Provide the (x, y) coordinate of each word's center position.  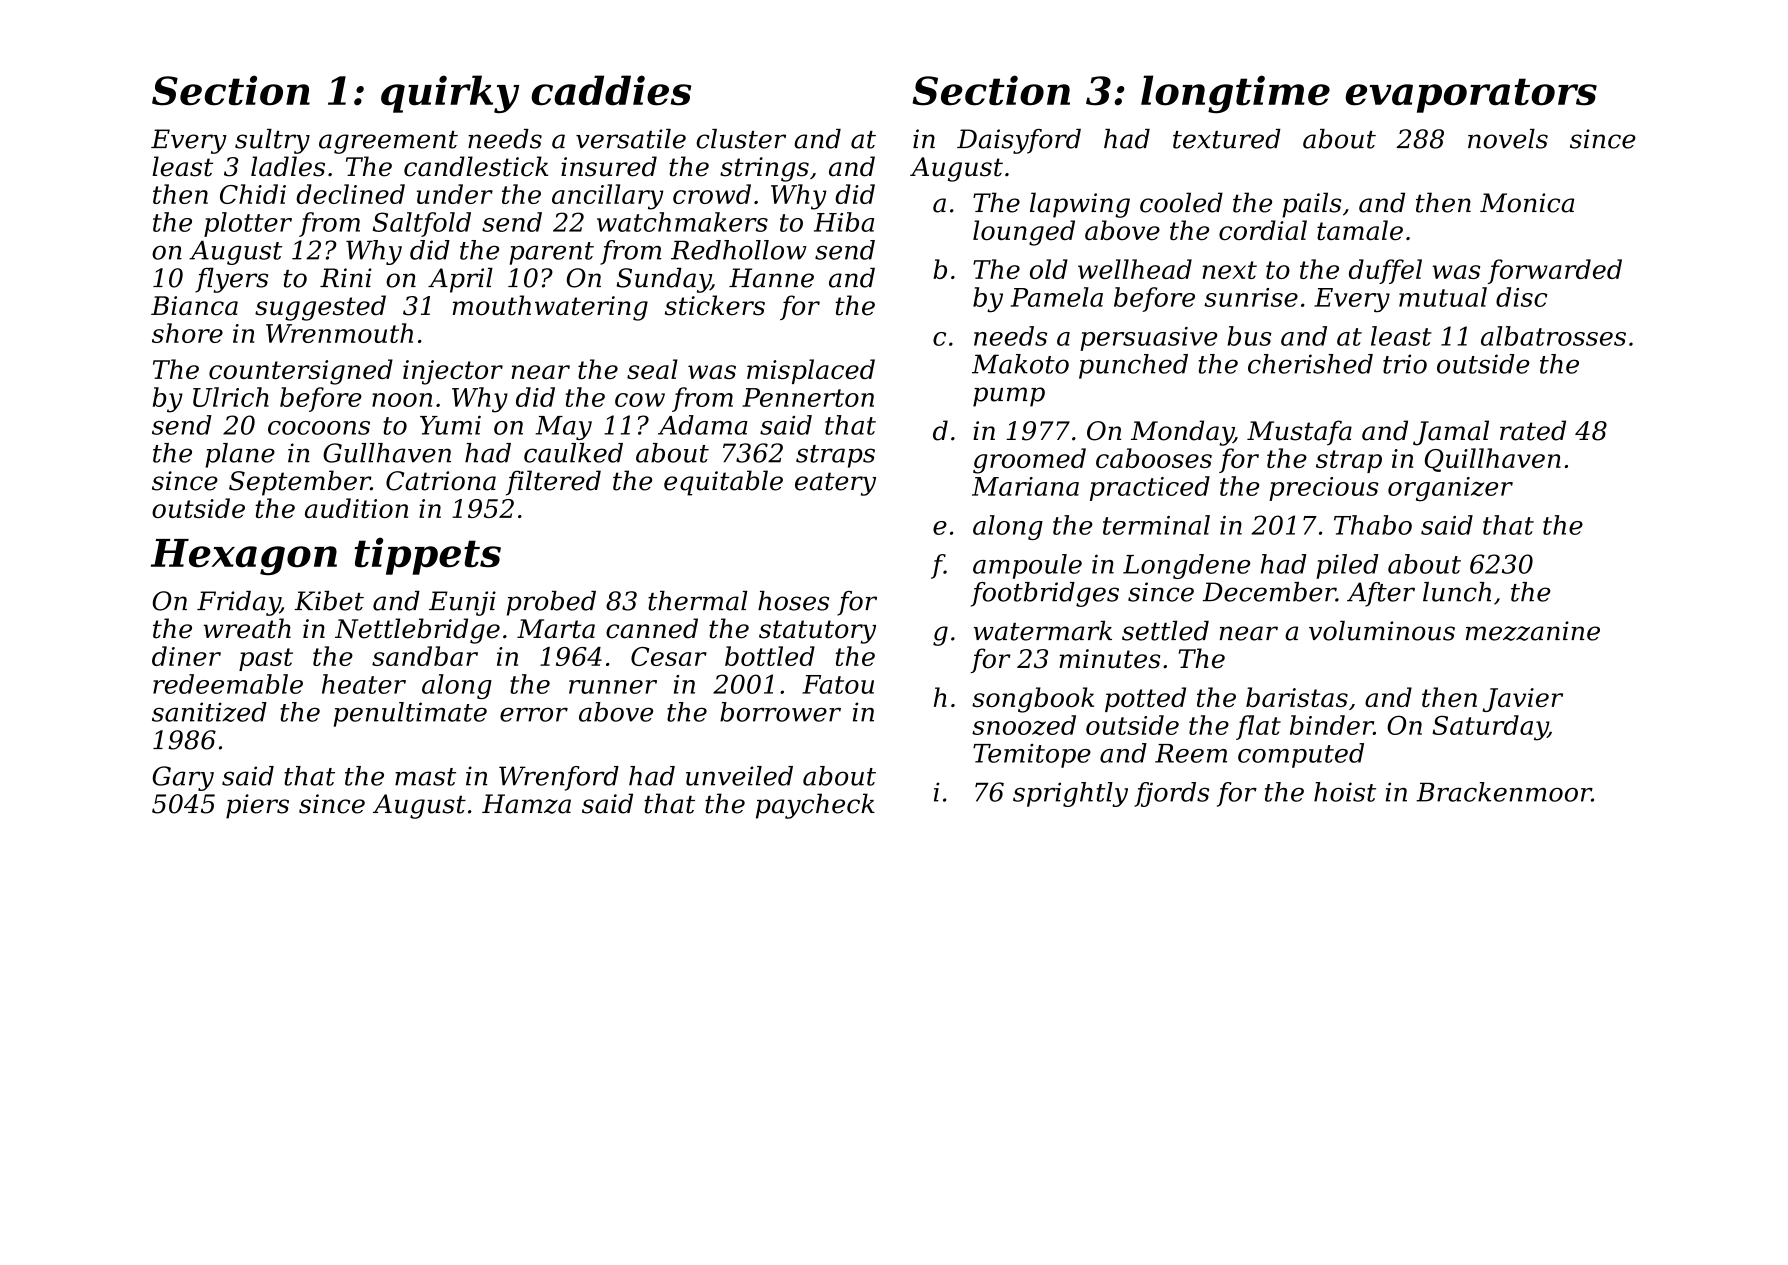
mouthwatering (550, 308)
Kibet (329, 601)
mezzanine (1533, 631)
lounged (1024, 233)
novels (1508, 139)
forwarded (1555, 271)
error (534, 715)
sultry (272, 141)
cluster (741, 139)
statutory (817, 632)
